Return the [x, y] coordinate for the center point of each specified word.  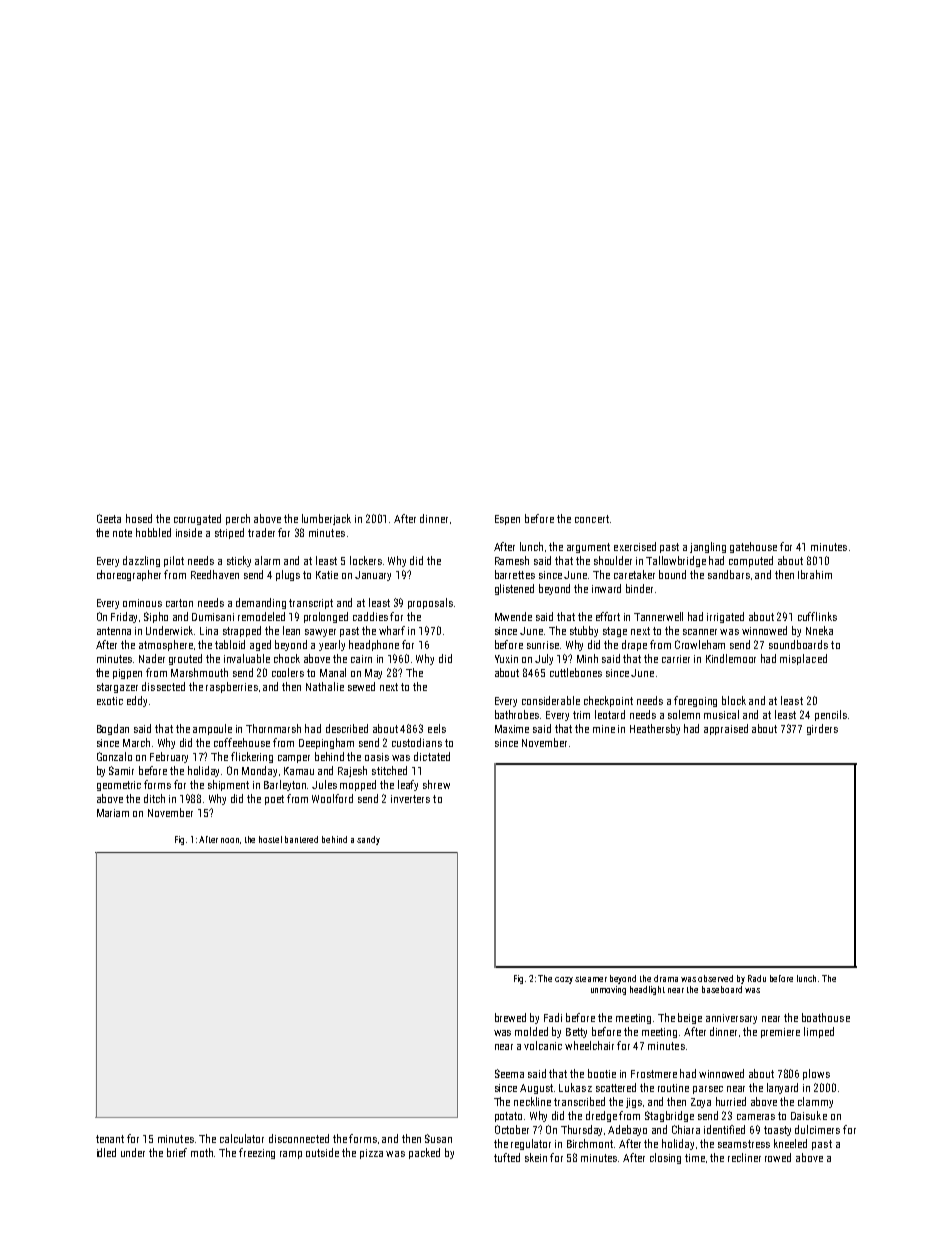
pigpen [127, 674]
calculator [242, 1138]
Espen [507, 520]
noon [230, 840]
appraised [726, 729]
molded [531, 1031]
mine [604, 729]
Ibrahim [815, 574]
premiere [780, 1033]
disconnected [299, 1138]
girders [822, 729]
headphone [374, 645]
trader [261, 532]
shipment [228, 785]
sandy [368, 840]
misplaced [803, 659]
